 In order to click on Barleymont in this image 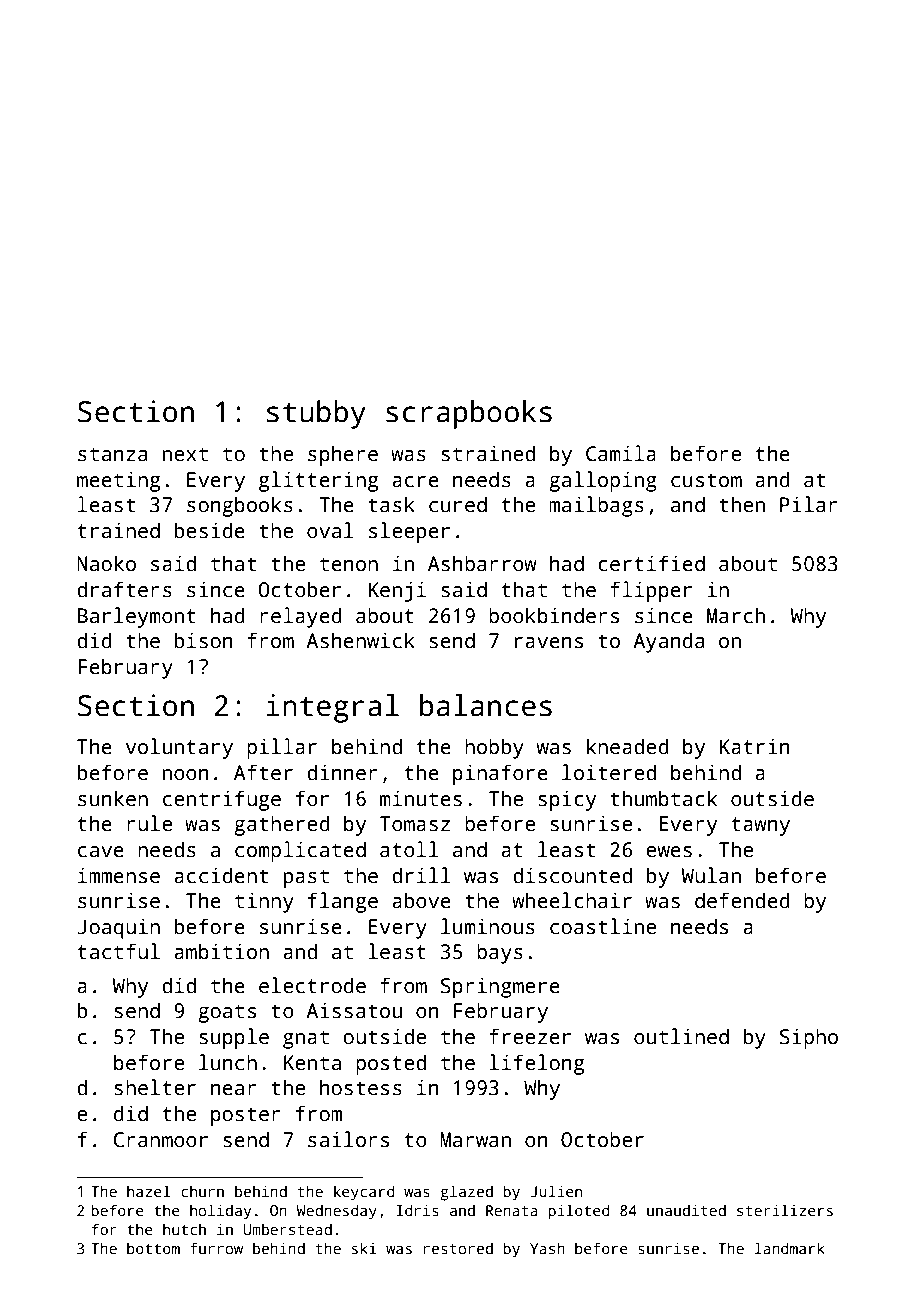, I will do `click(136, 617)`.
